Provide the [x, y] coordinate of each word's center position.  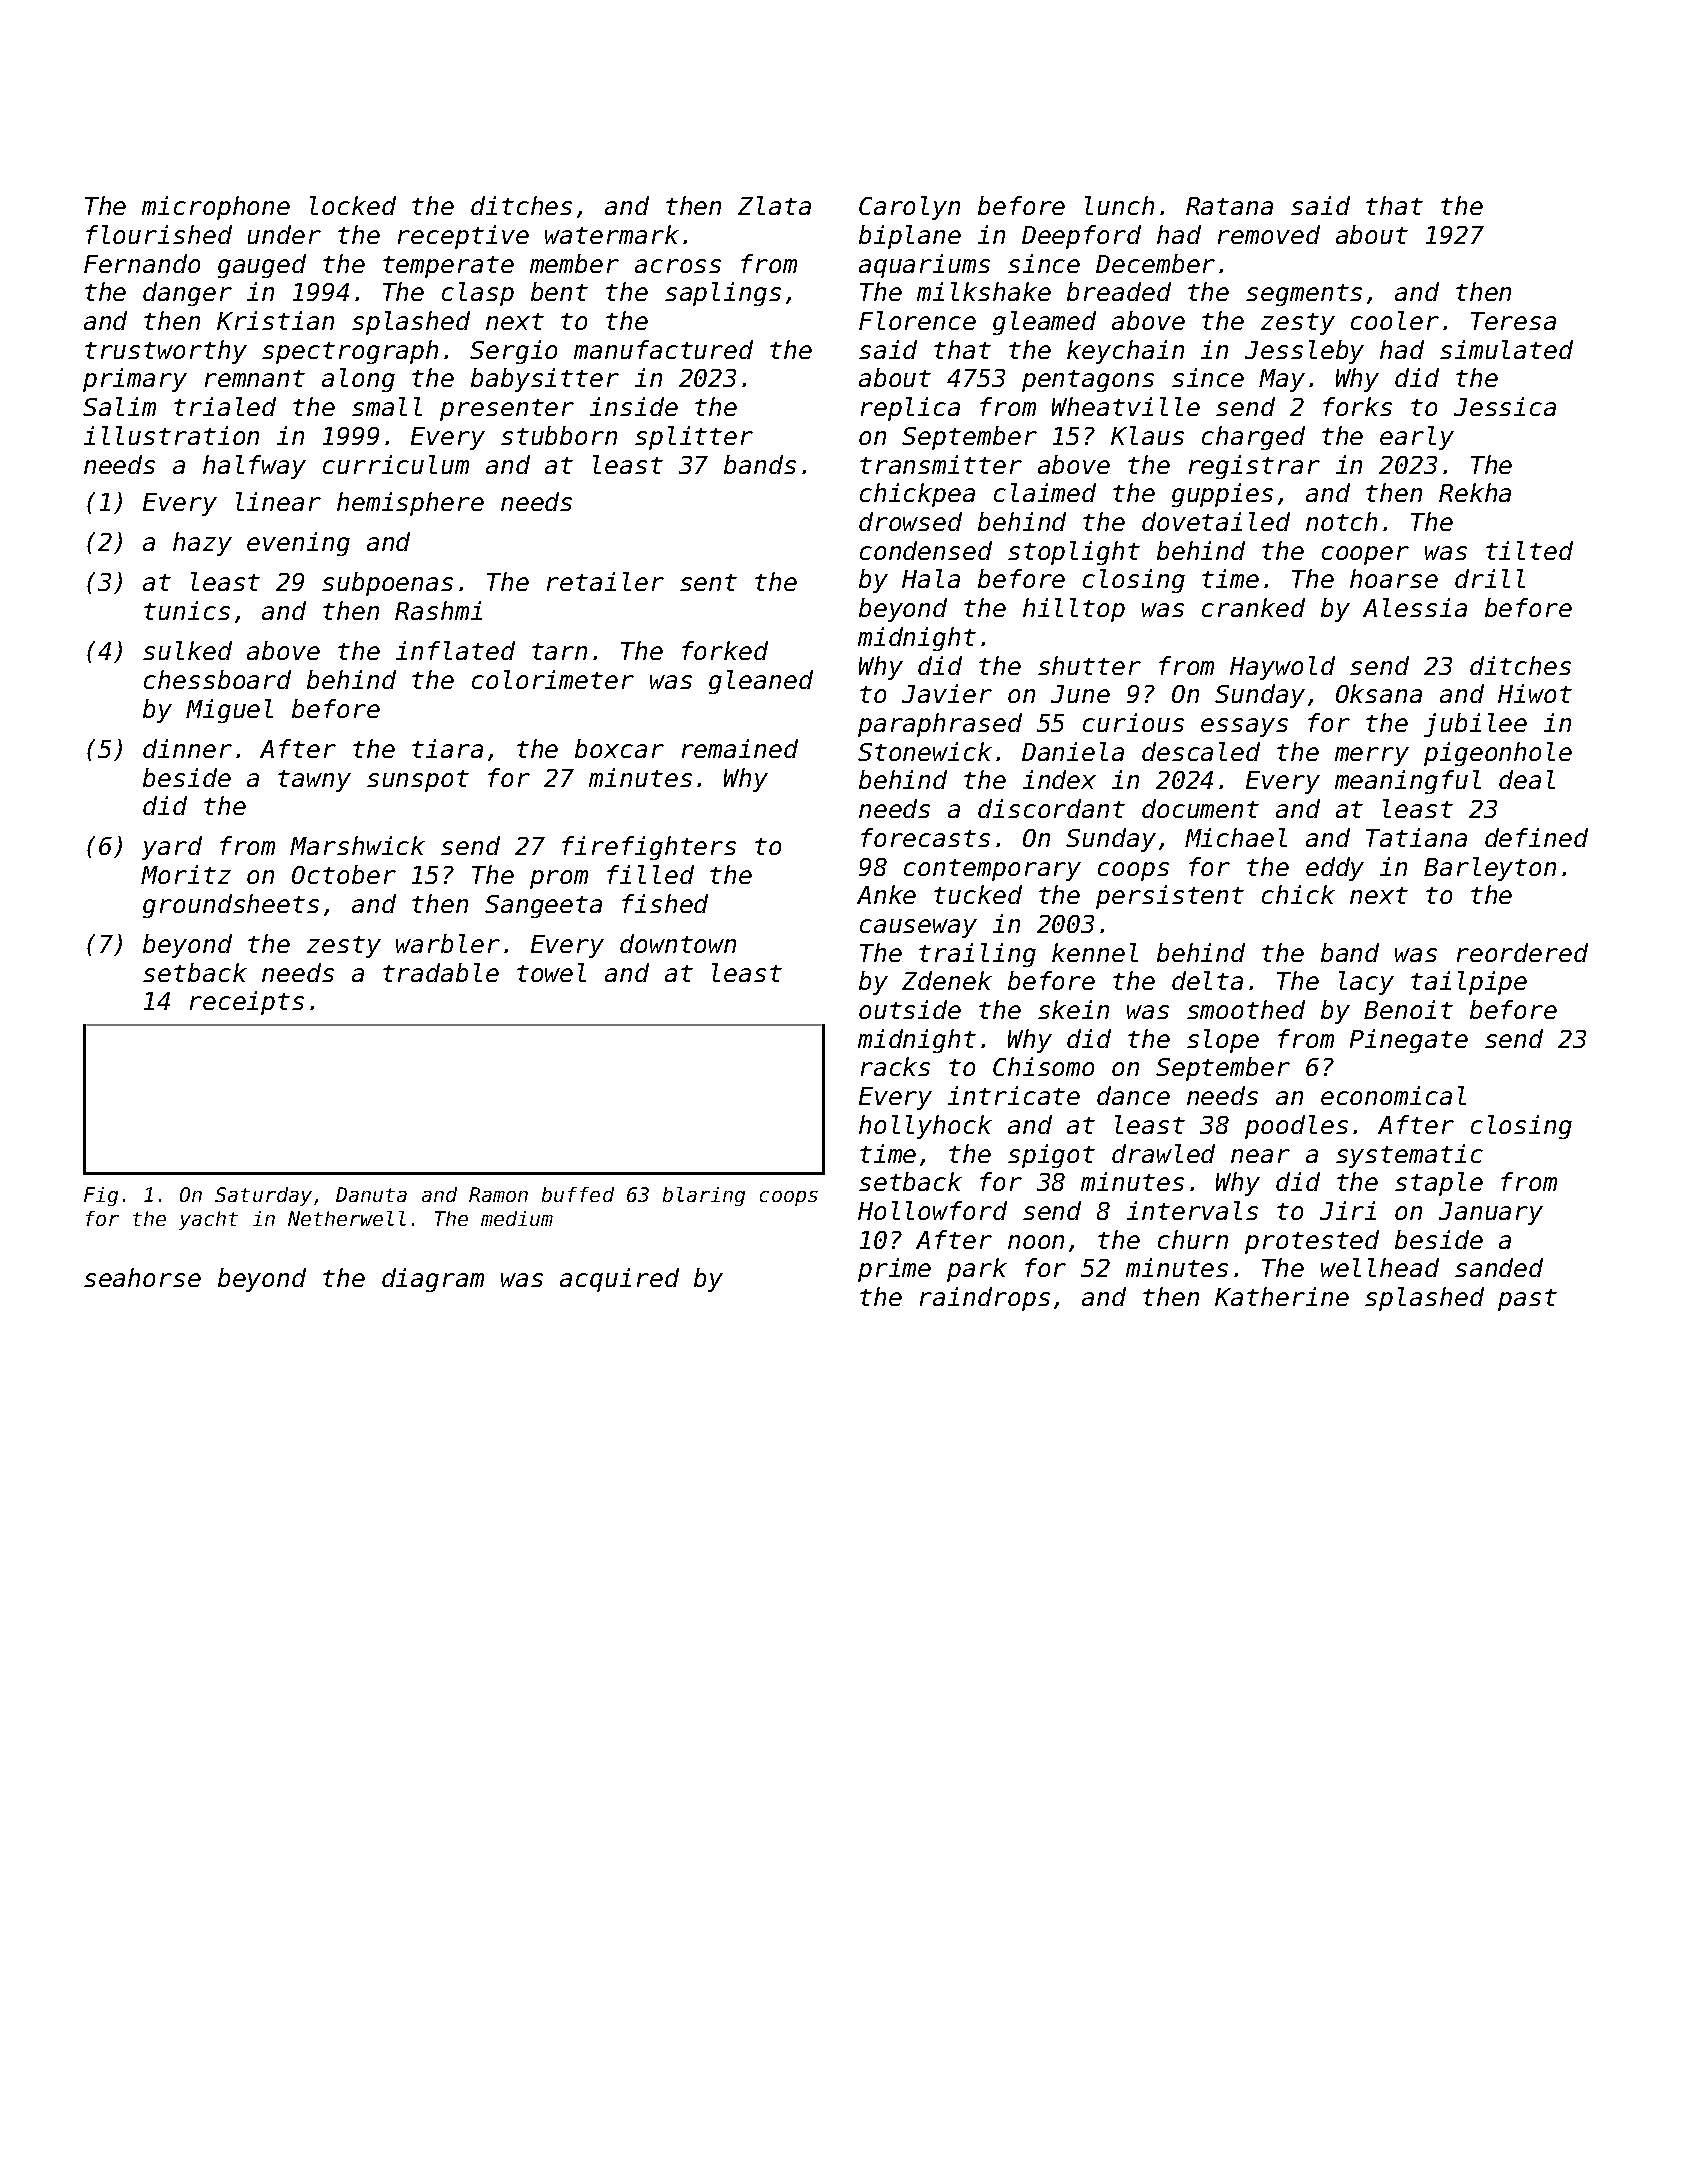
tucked [978, 894]
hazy [202, 544]
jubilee [1475, 725]
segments [1304, 295]
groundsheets [231, 906]
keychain [1125, 352]
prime [894, 1270]
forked [725, 650]
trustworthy [166, 352]
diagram [433, 1280]
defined [1536, 837]
